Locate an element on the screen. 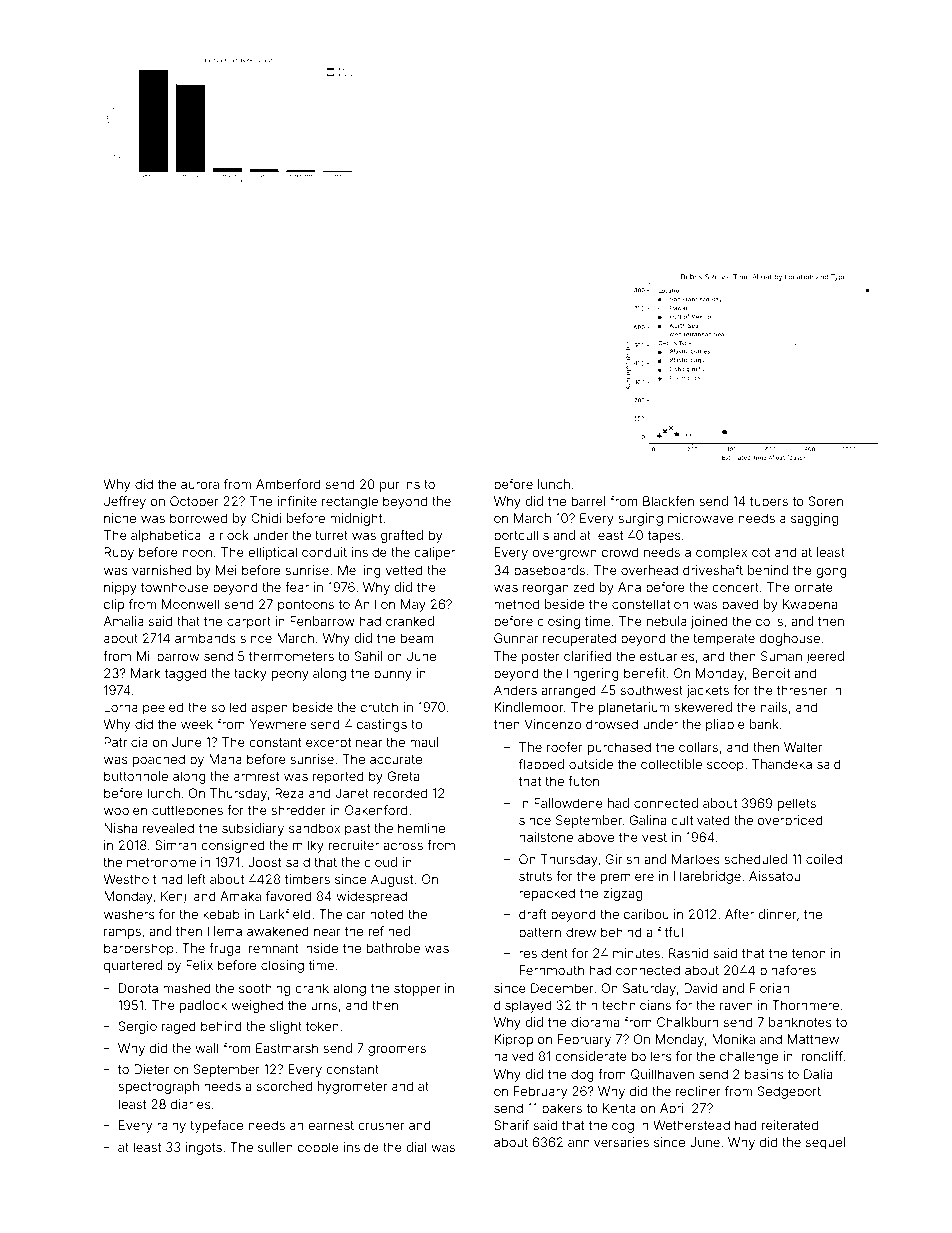 Image resolution: width=952 pixels, height=1233 pixels. hemline is located at coordinates (421, 828).
